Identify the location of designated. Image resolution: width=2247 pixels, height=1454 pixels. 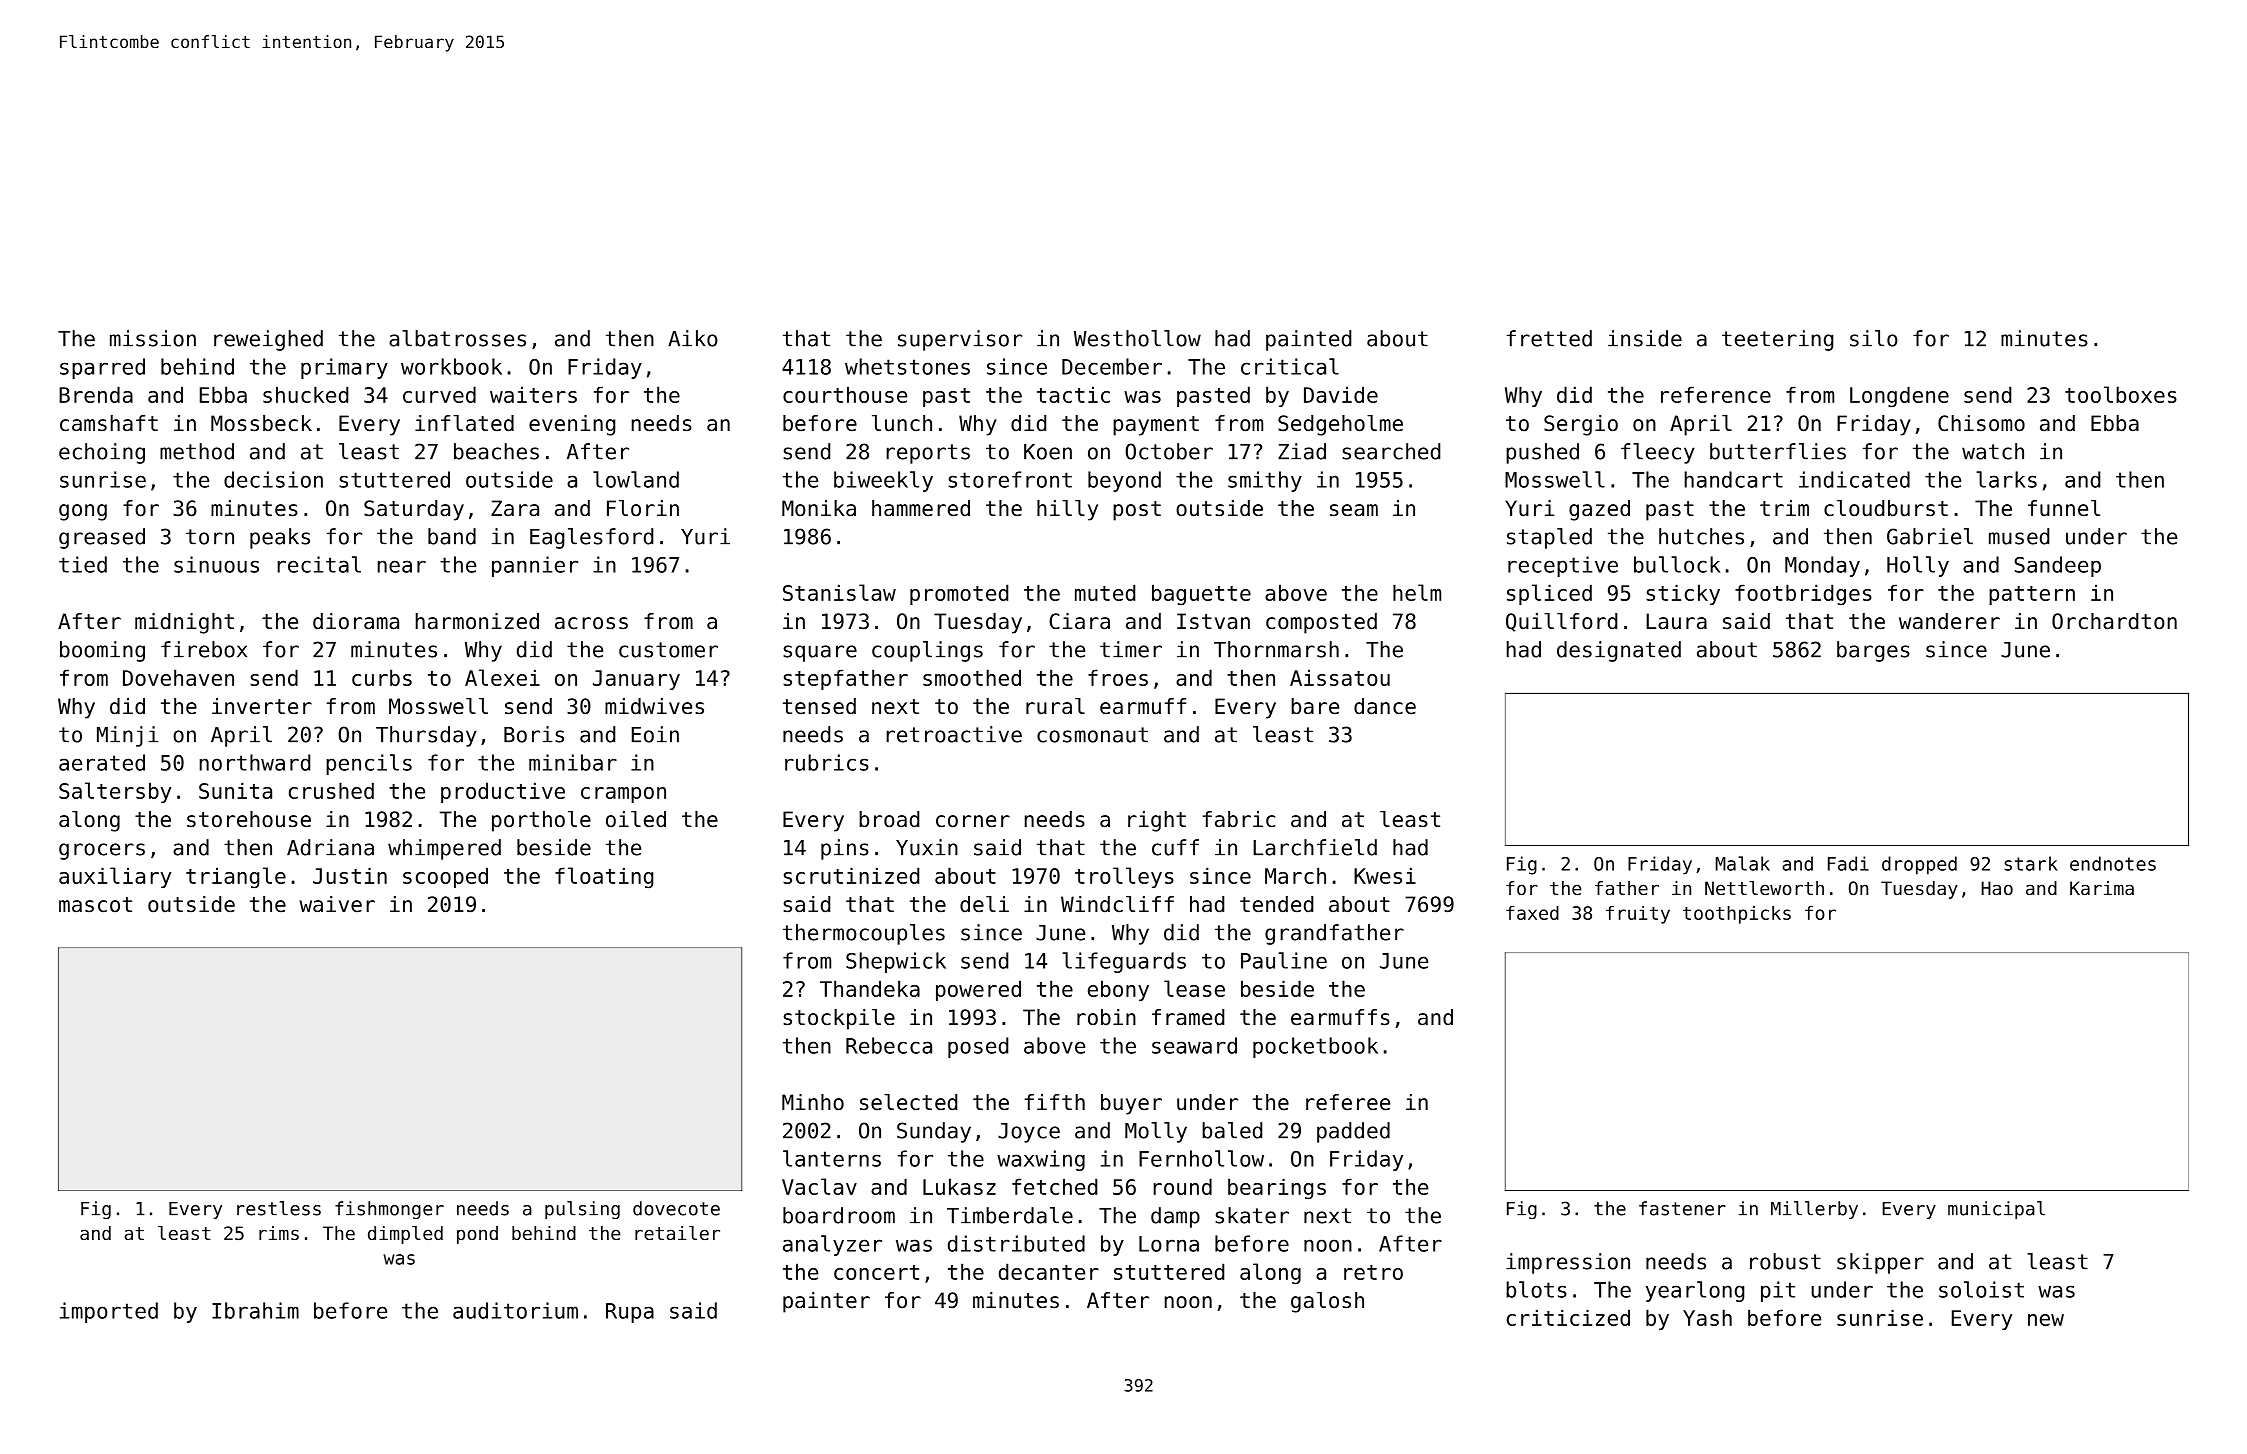
(1619, 651).
